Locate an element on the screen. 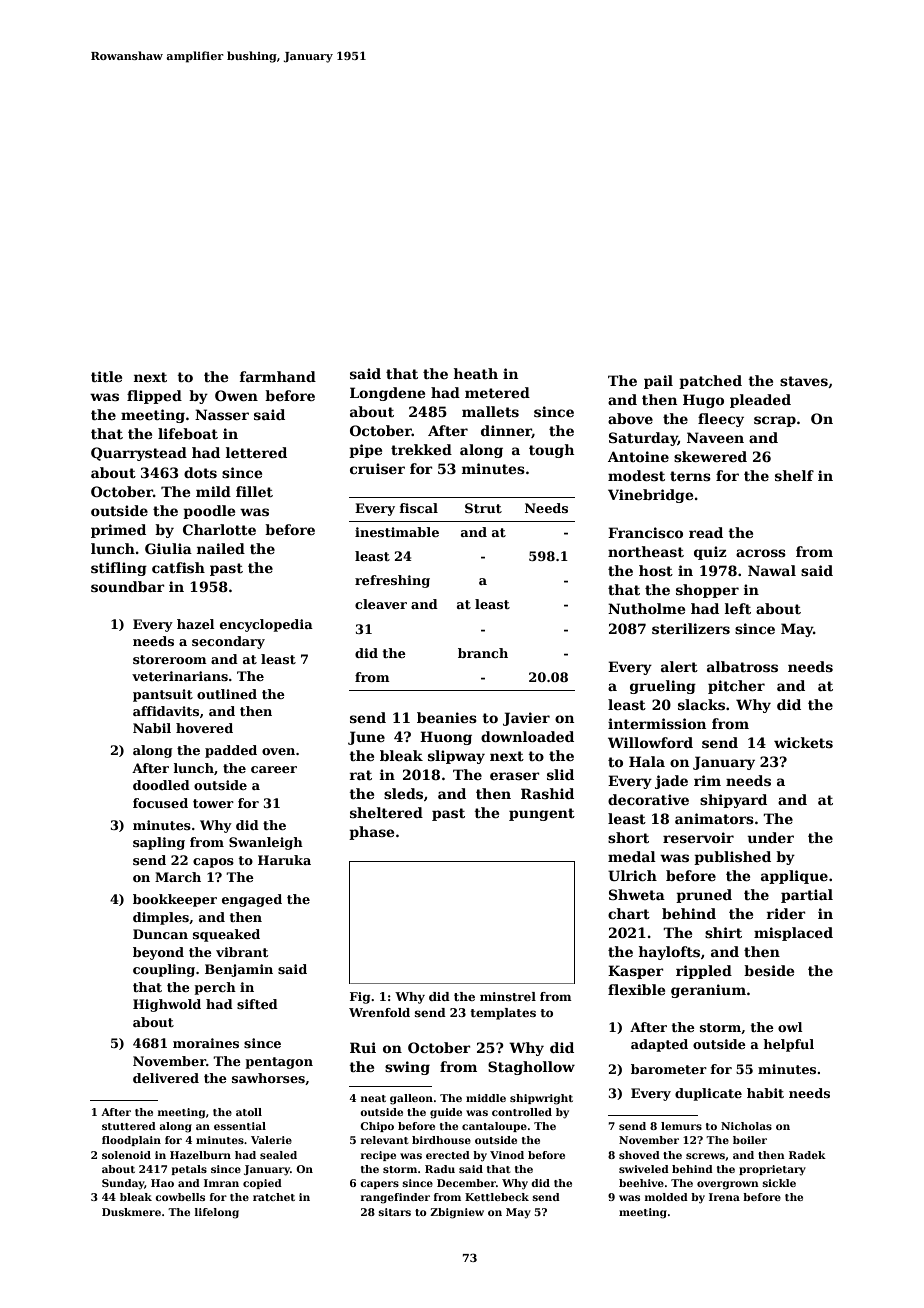 This screenshot has height=1308, width=924. Fig is located at coordinates (360, 998).
